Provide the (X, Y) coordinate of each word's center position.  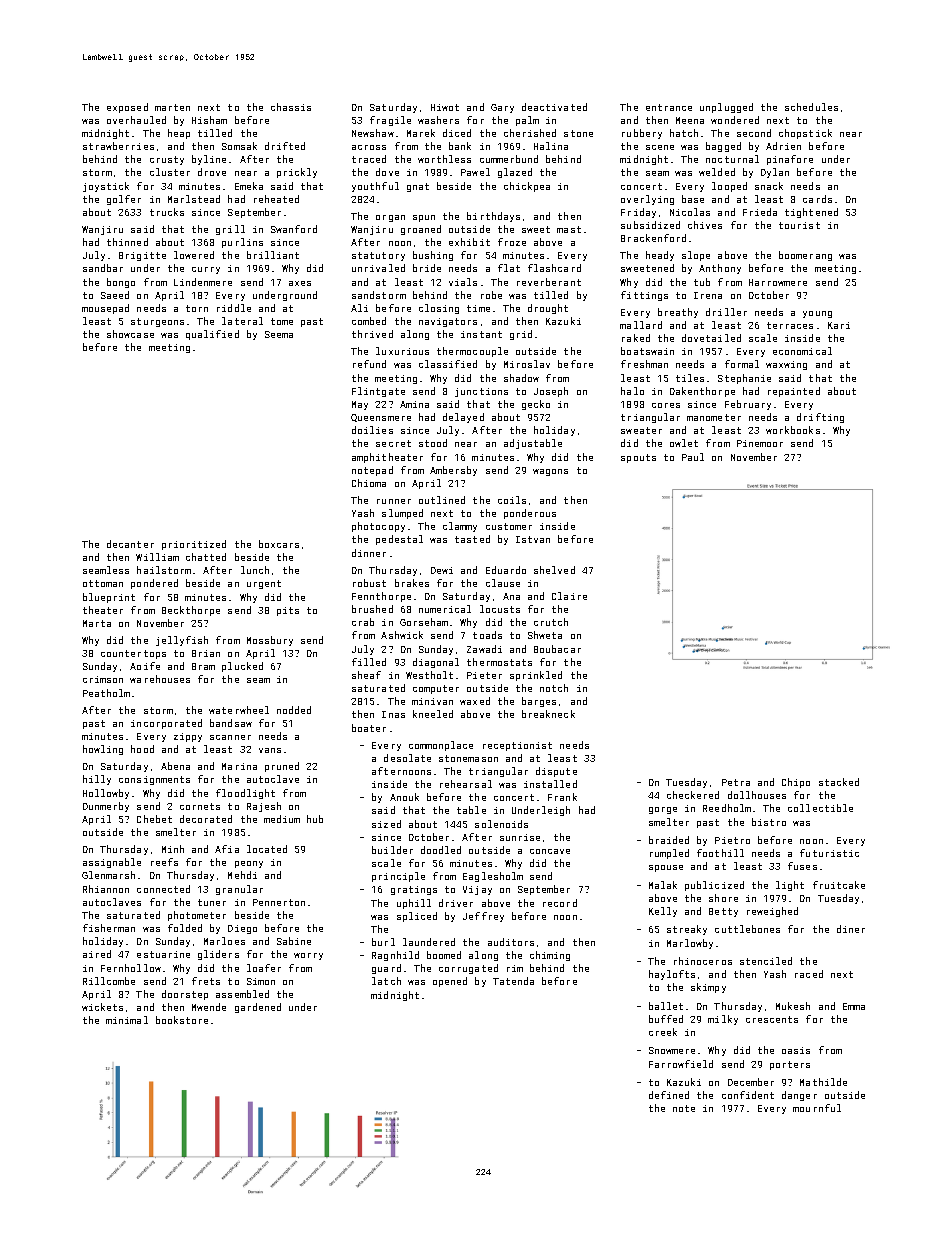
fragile (390, 121)
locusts (500, 609)
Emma (854, 1006)
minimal (127, 1020)
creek (663, 1032)
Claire (569, 596)
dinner (369, 553)
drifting (820, 418)
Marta (97, 623)
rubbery (642, 134)
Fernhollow (131, 968)
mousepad (105, 309)
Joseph (551, 392)
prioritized (194, 545)
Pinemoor (760, 443)
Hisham (209, 120)
